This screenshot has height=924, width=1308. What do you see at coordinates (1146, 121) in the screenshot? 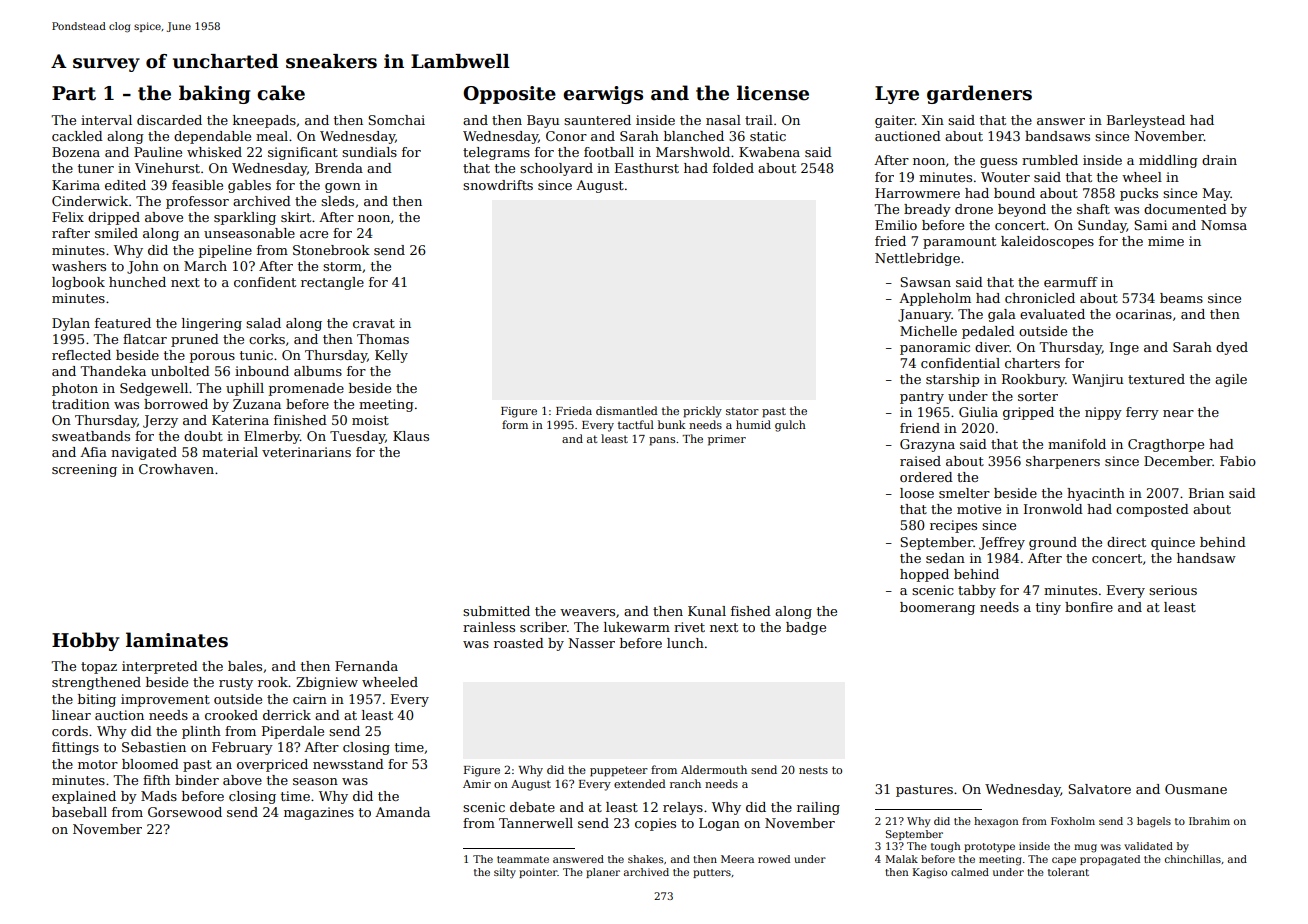
I see `Barleystead` at bounding box center [1146, 121].
